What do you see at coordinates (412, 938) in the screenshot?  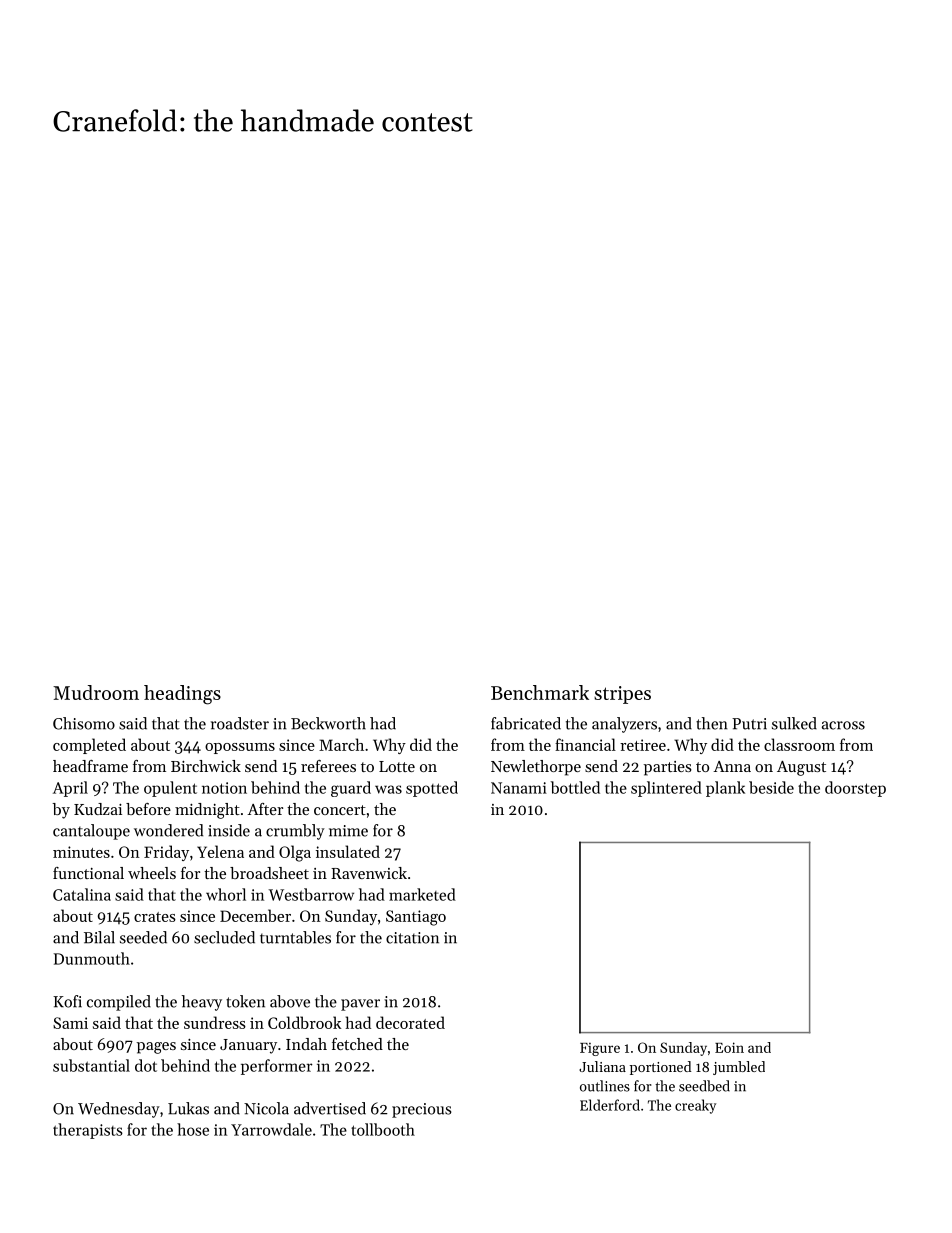 I see `citation` at bounding box center [412, 938].
